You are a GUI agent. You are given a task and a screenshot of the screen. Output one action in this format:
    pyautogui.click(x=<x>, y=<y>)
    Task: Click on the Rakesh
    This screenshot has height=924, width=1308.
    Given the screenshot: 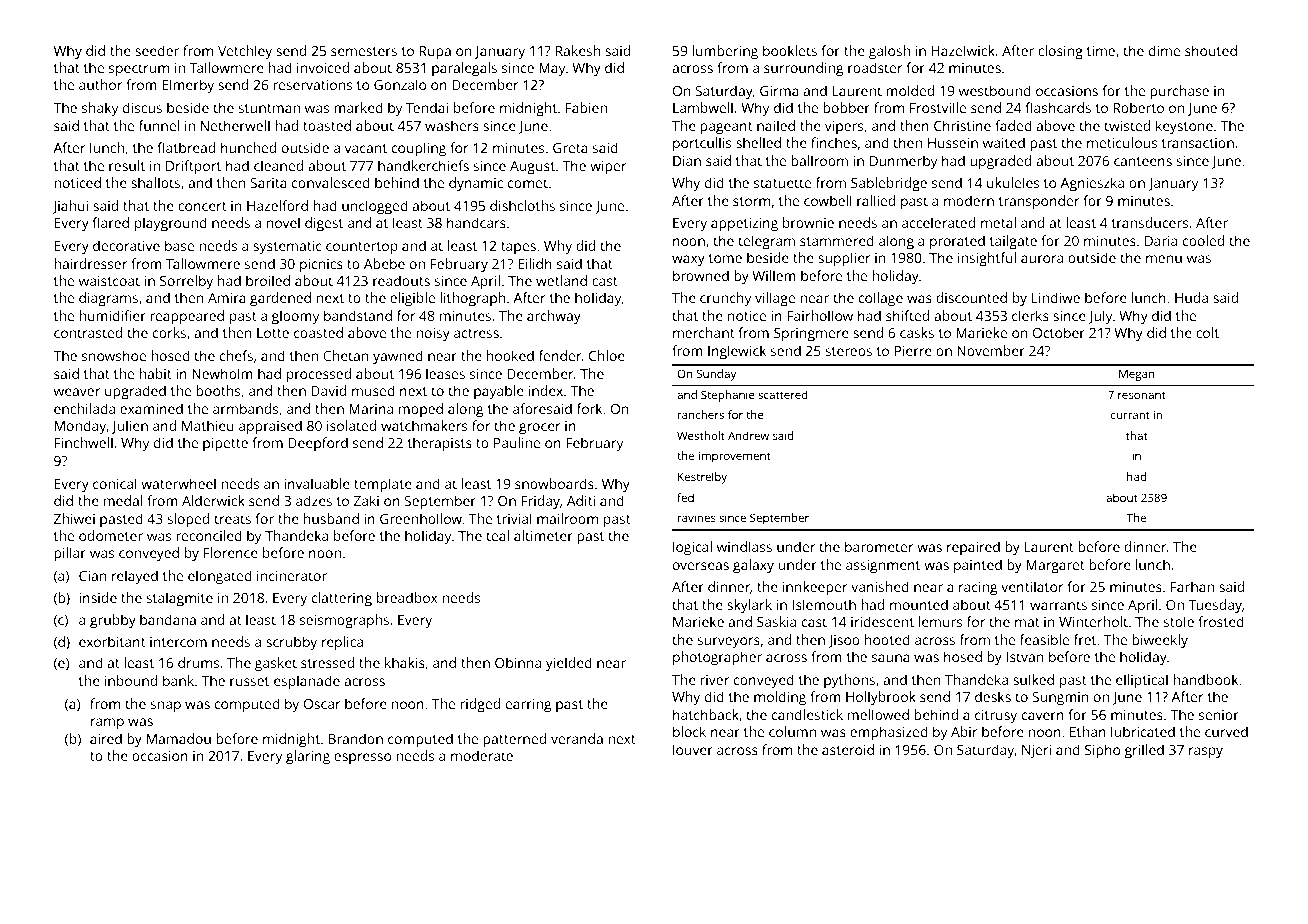 What is the action you would take?
    pyautogui.click(x=578, y=50)
